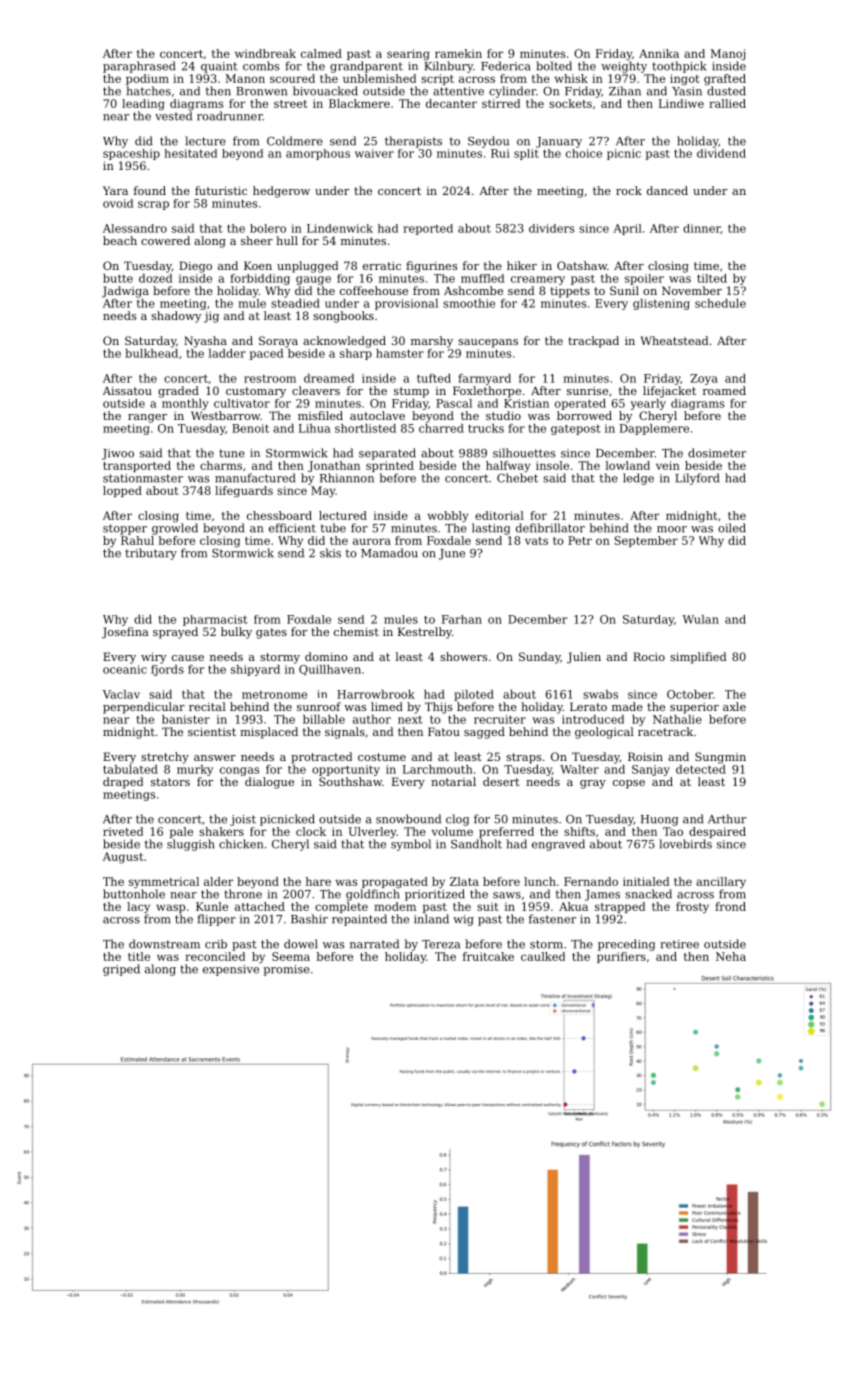 This image has width=849, height=1400. I want to click on creamery, so click(538, 280).
